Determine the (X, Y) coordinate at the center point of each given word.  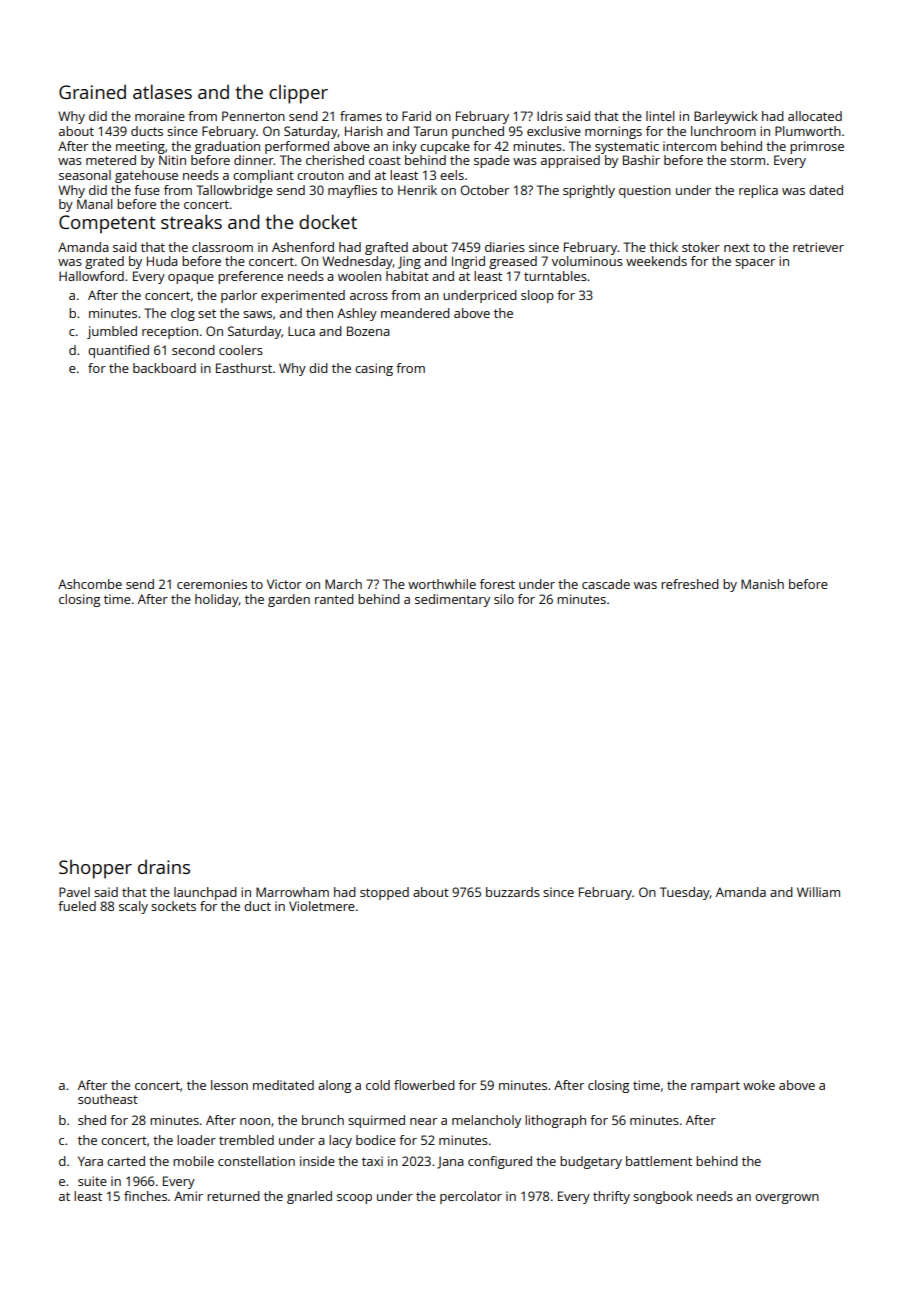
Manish (762, 584)
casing (374, 369)
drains (164, 867)
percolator (471, 1197)
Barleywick (726, 117)
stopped (384, 893)
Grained (92, 92)
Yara (90, 1161)
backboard (164, 368)
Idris (550, 116)
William (818, 892)
